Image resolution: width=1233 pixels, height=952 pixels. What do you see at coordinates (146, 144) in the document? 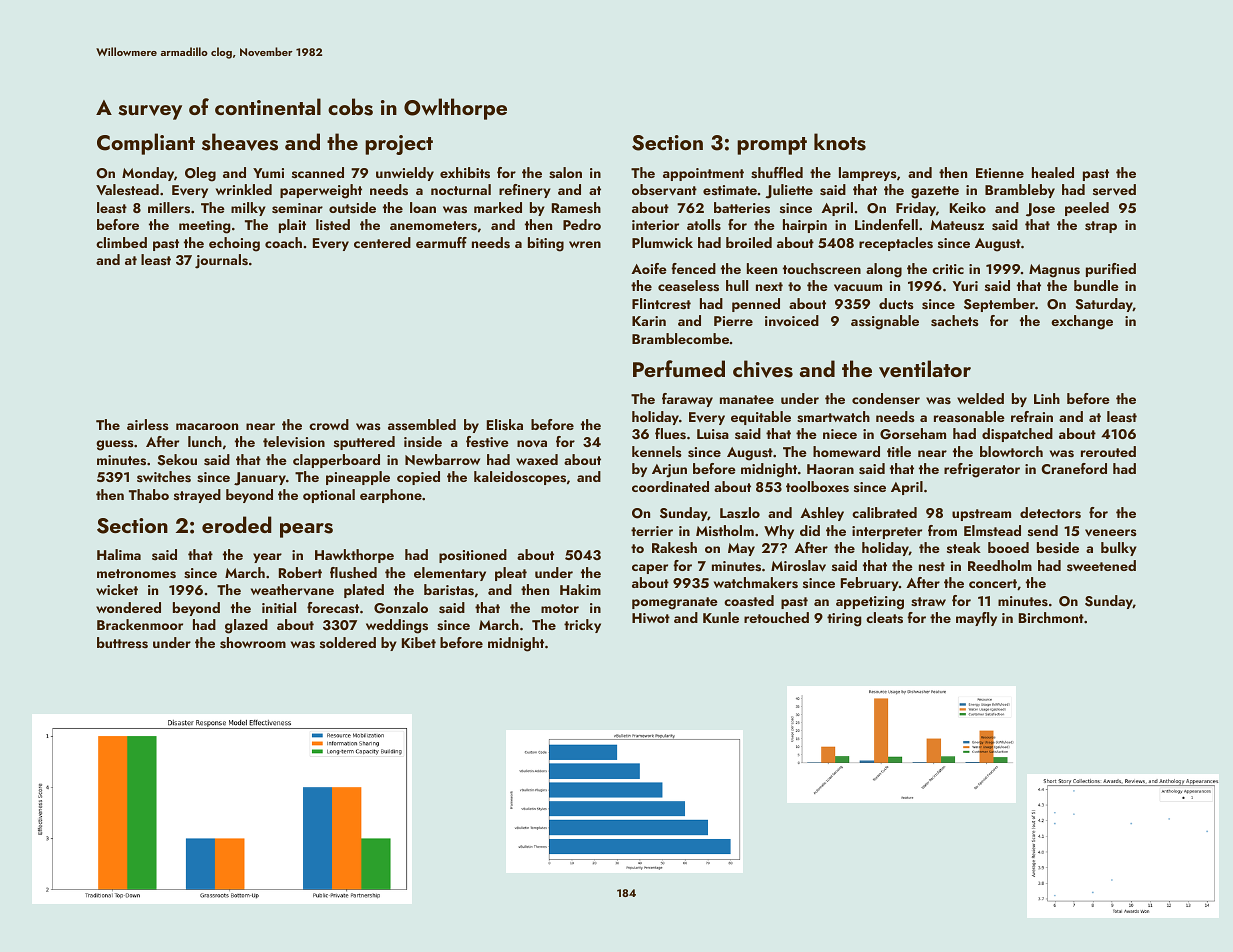
I see `Compliant` at bounding box center [146, 144].
